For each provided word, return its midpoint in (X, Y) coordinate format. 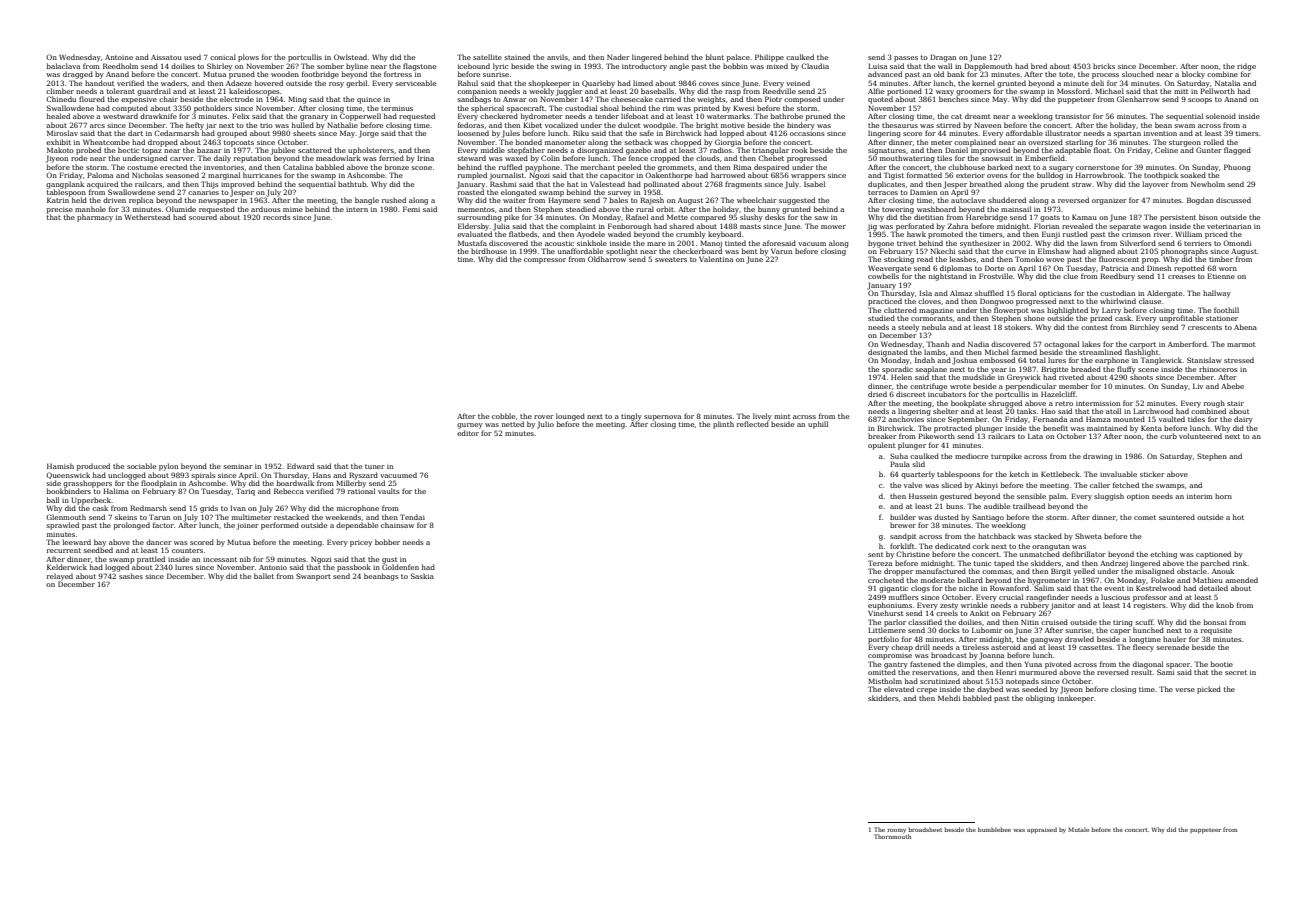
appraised (1042, 830)
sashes (131, 576)
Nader (618, 57)
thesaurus (900, 125)
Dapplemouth (988, 67)
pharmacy (95, 218)
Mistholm (885, 681)
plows (248, 58)
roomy (897, 831)
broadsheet (925, 829)
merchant (598, 167)
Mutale (1078, 829)
